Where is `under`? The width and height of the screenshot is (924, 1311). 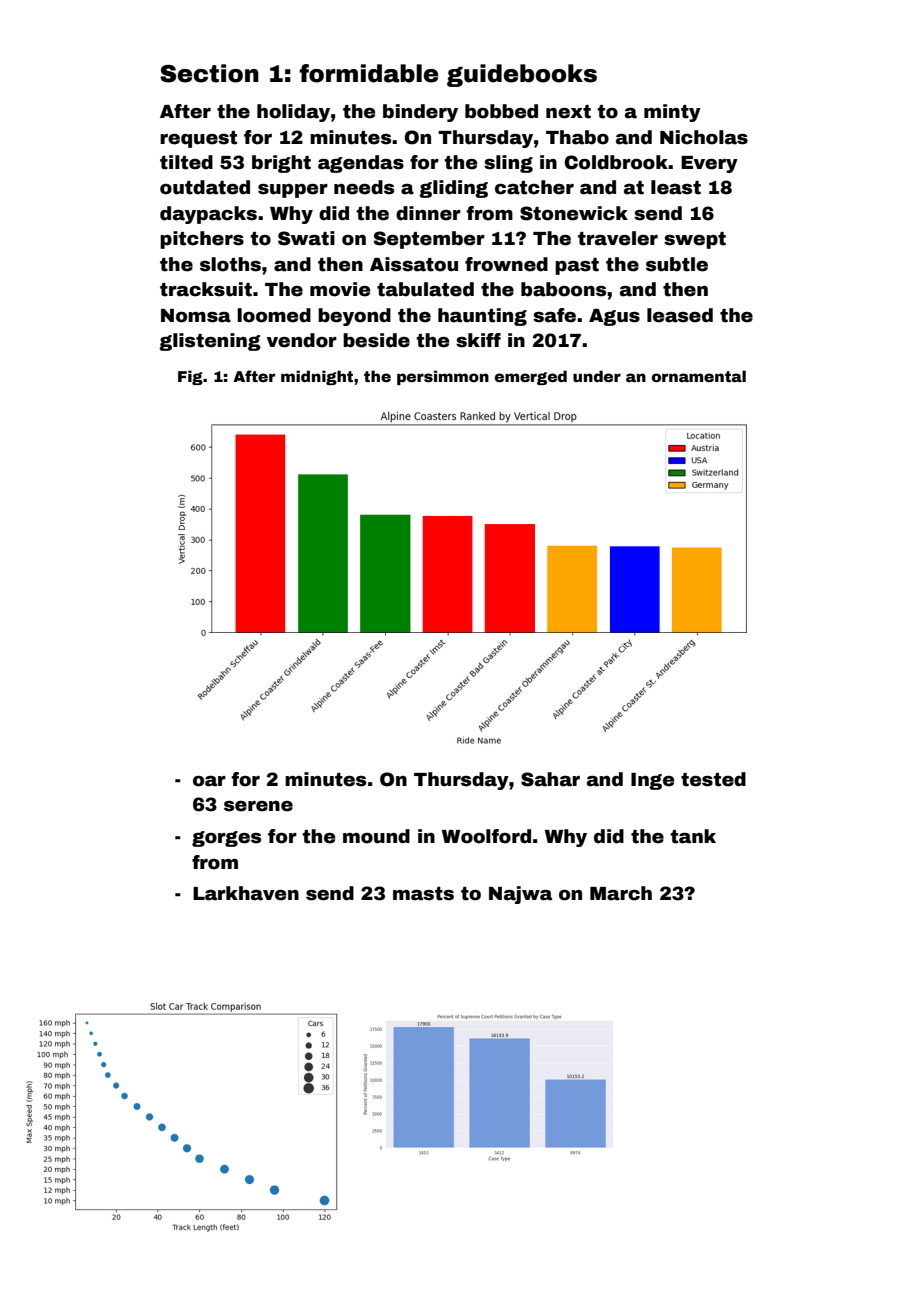
under is located at coordinates (597, 376).
